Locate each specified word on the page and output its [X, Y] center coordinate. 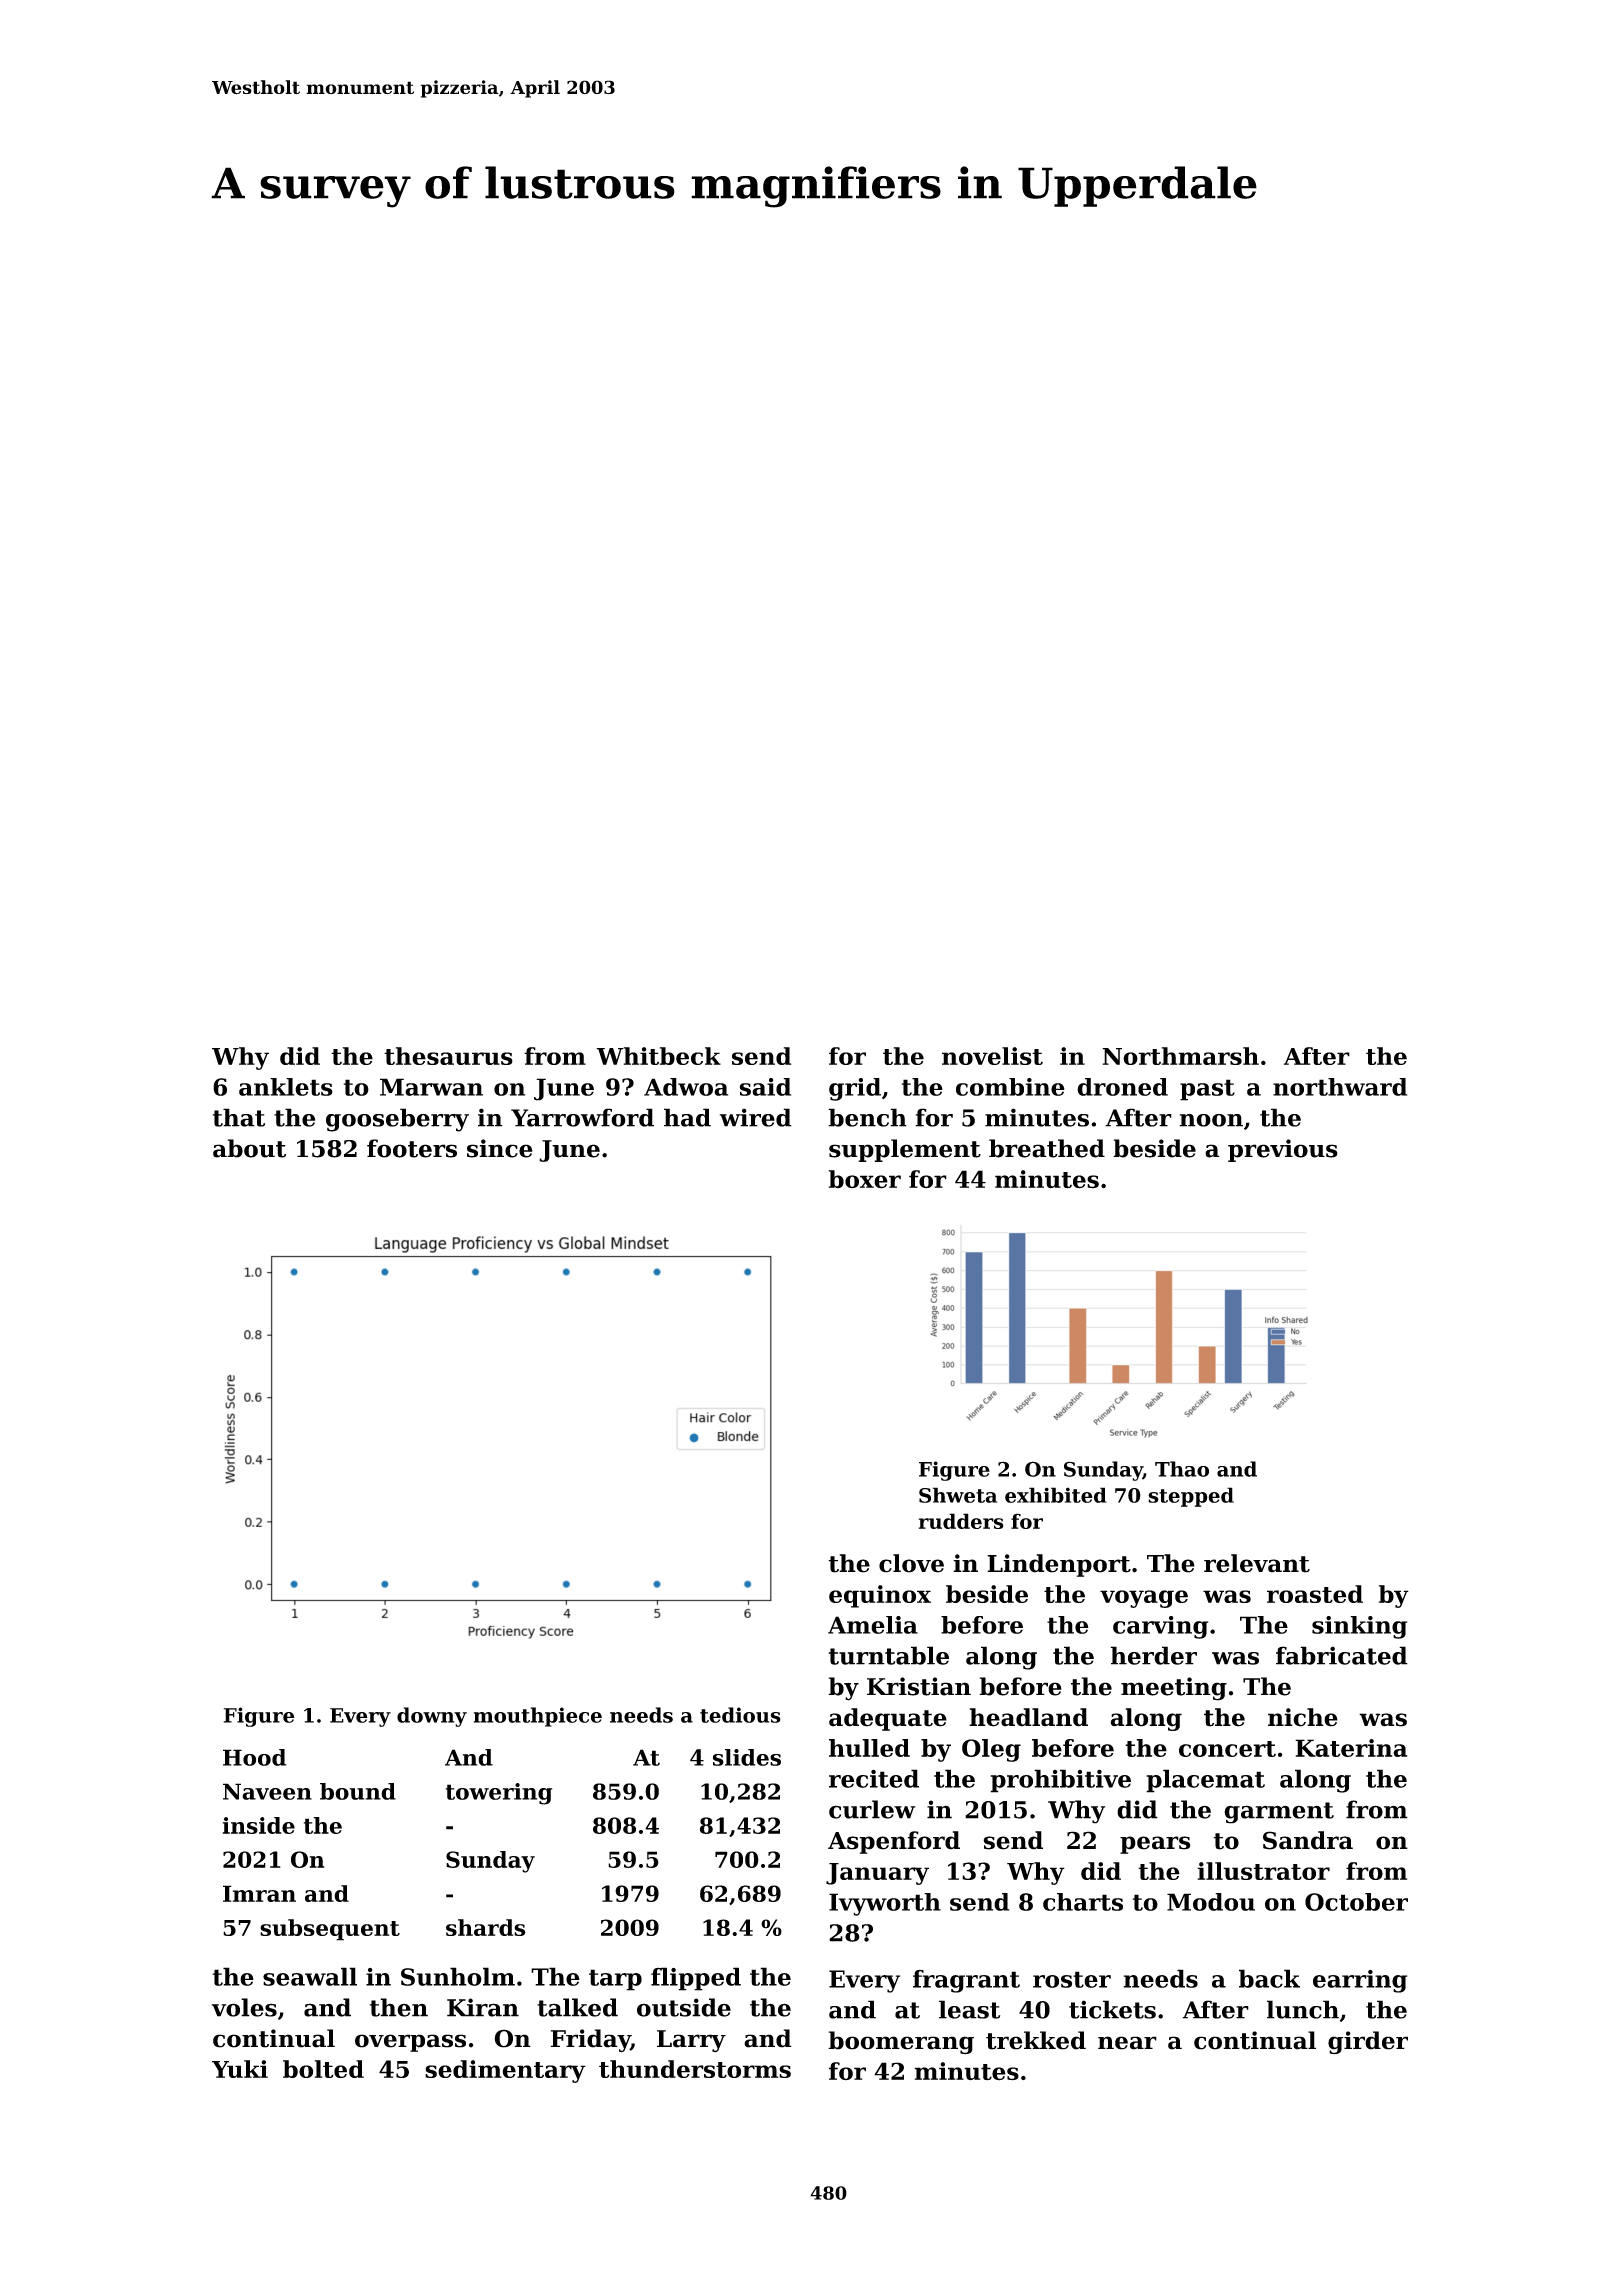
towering [499, 1794]
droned [1122, 1087]
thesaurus [448, 1056]
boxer [865, 1179]
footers [412, 1148]
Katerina [1351, 1748]
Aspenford [894, 1842]
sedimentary [505, 2071]
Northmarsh [1180, 1056]
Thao [1182, 1469]
